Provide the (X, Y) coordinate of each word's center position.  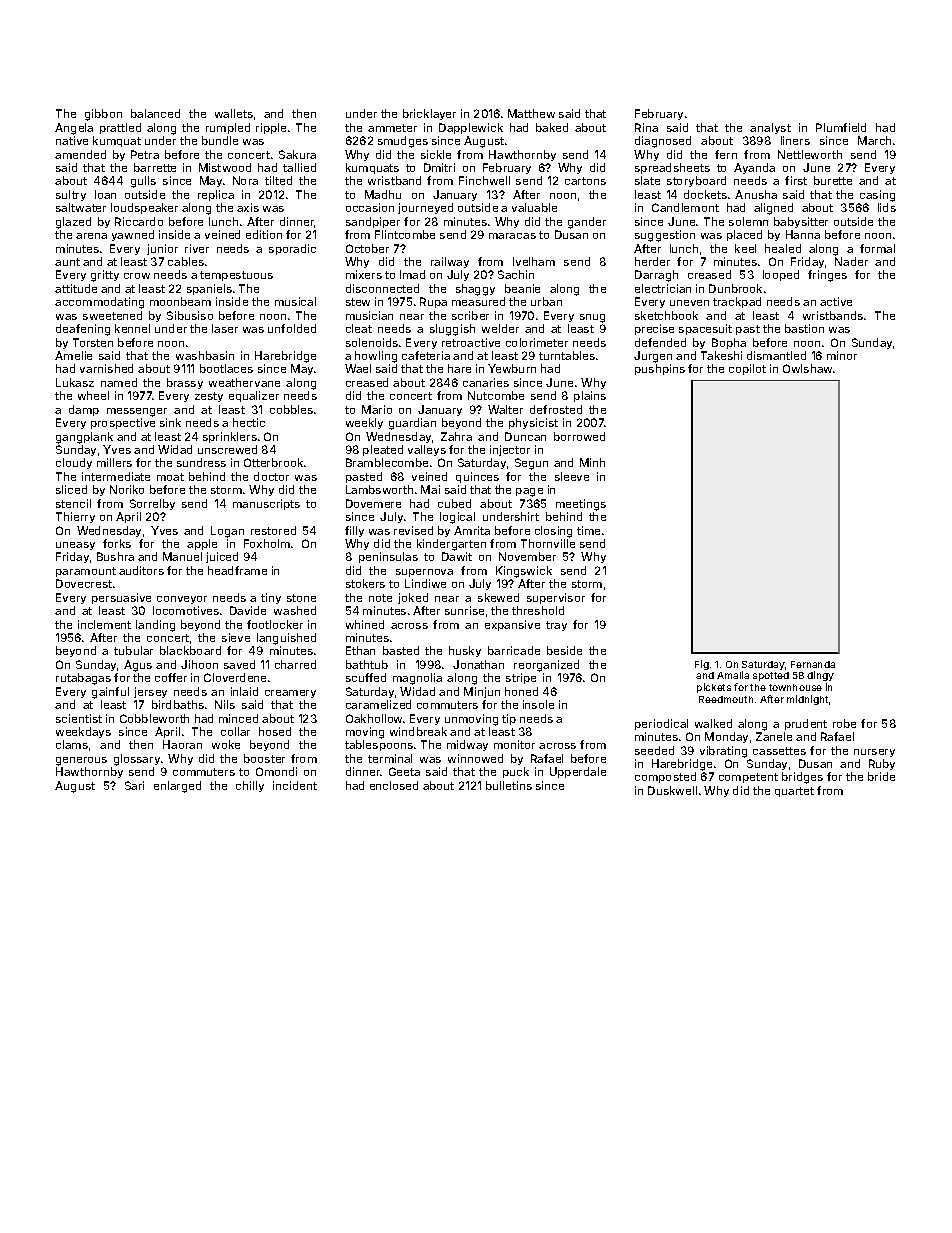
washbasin (205, 355)
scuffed (366, 677)
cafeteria (426, 355)
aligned (773, 209)
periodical (661, 724)
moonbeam (180, 301)
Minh (592, 462)
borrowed (579, 436)
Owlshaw (807, 368)
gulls (143, 182)
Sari (134, 785)
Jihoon (199, 664)
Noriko (127, 489)
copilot (747, 369)
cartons (585, 181)
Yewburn (512, 368)
